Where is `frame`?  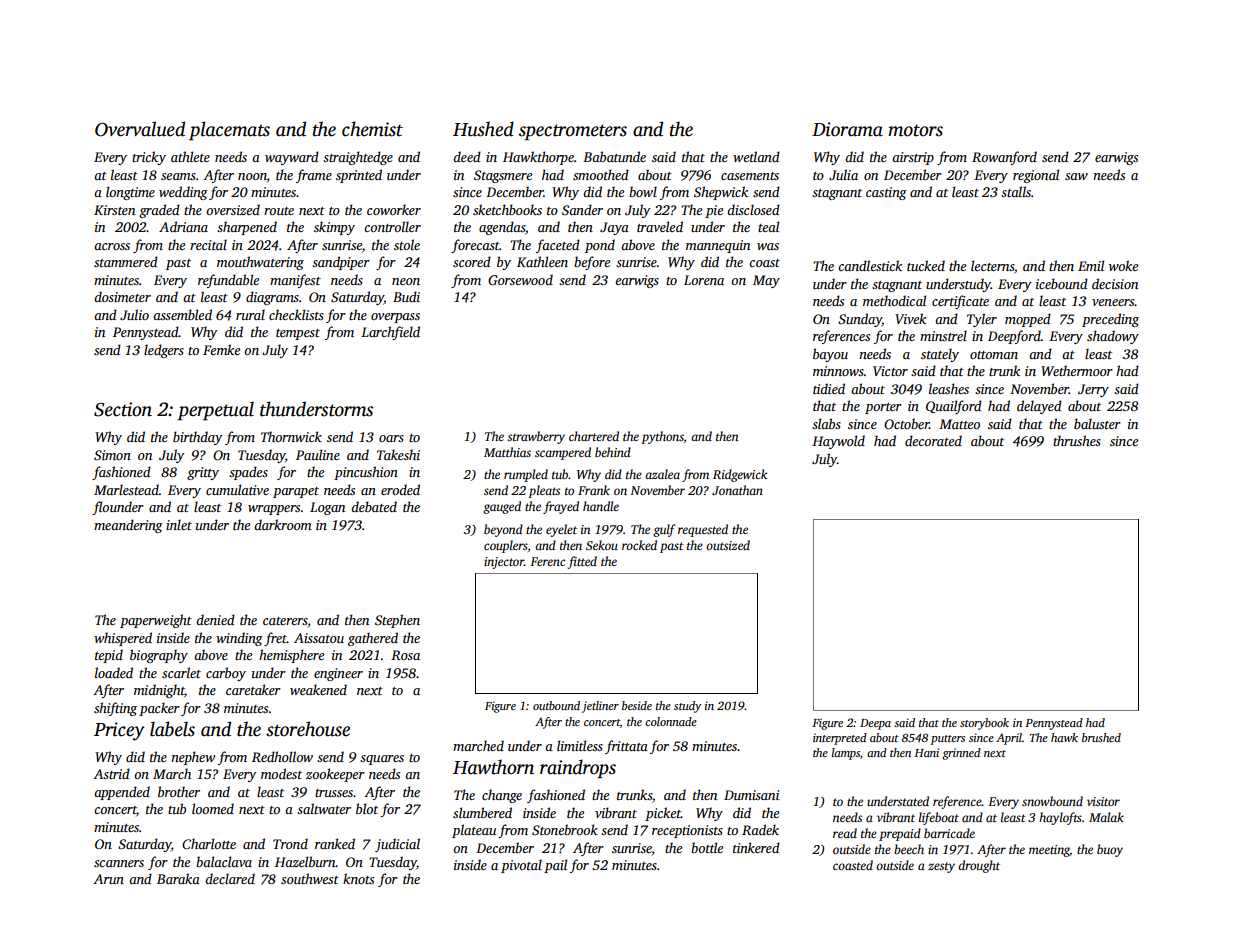 frame is located at coordinates (314, 176).
